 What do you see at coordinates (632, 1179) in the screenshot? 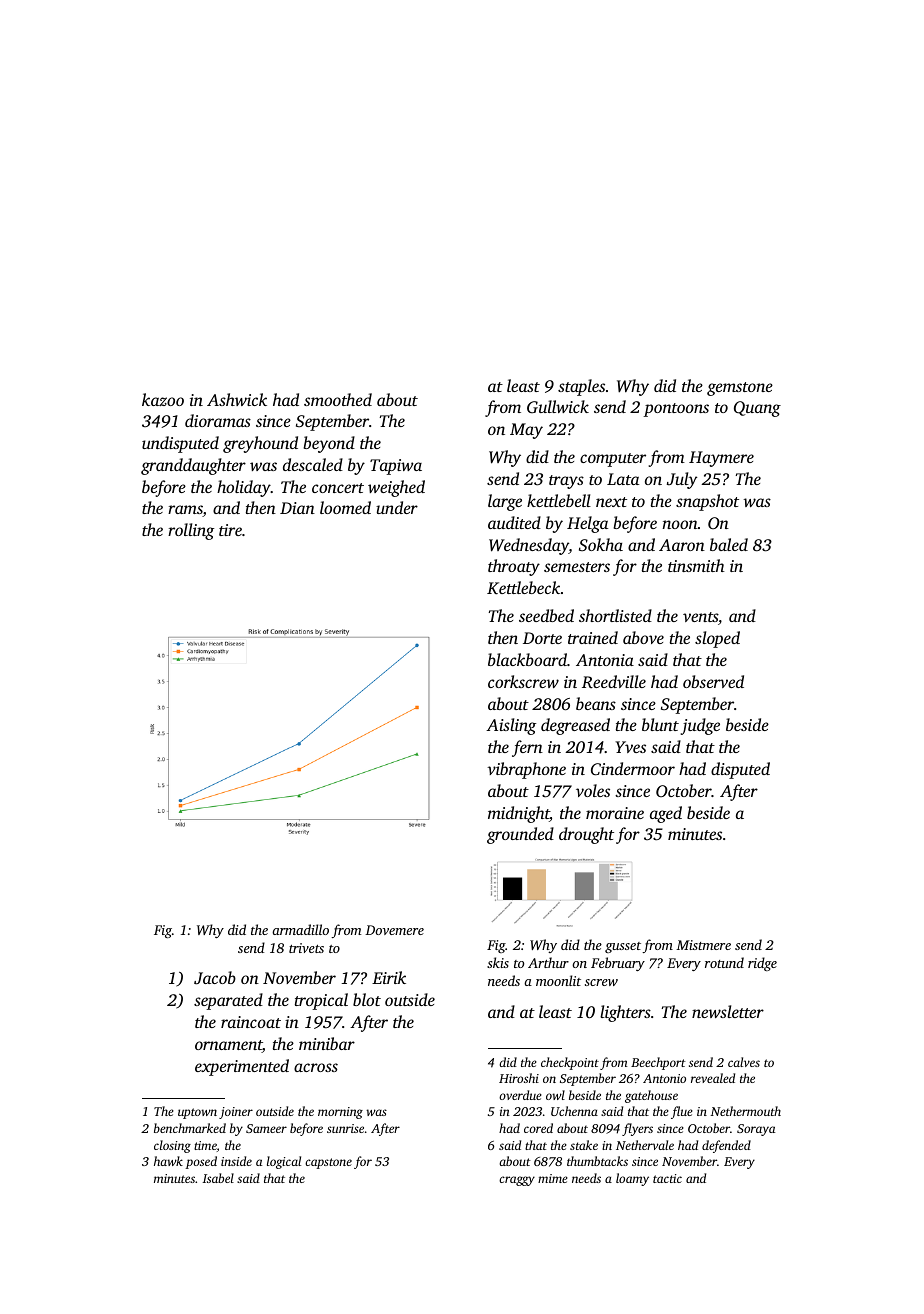
I see `loamy` at bounding box center [632, 1179].
